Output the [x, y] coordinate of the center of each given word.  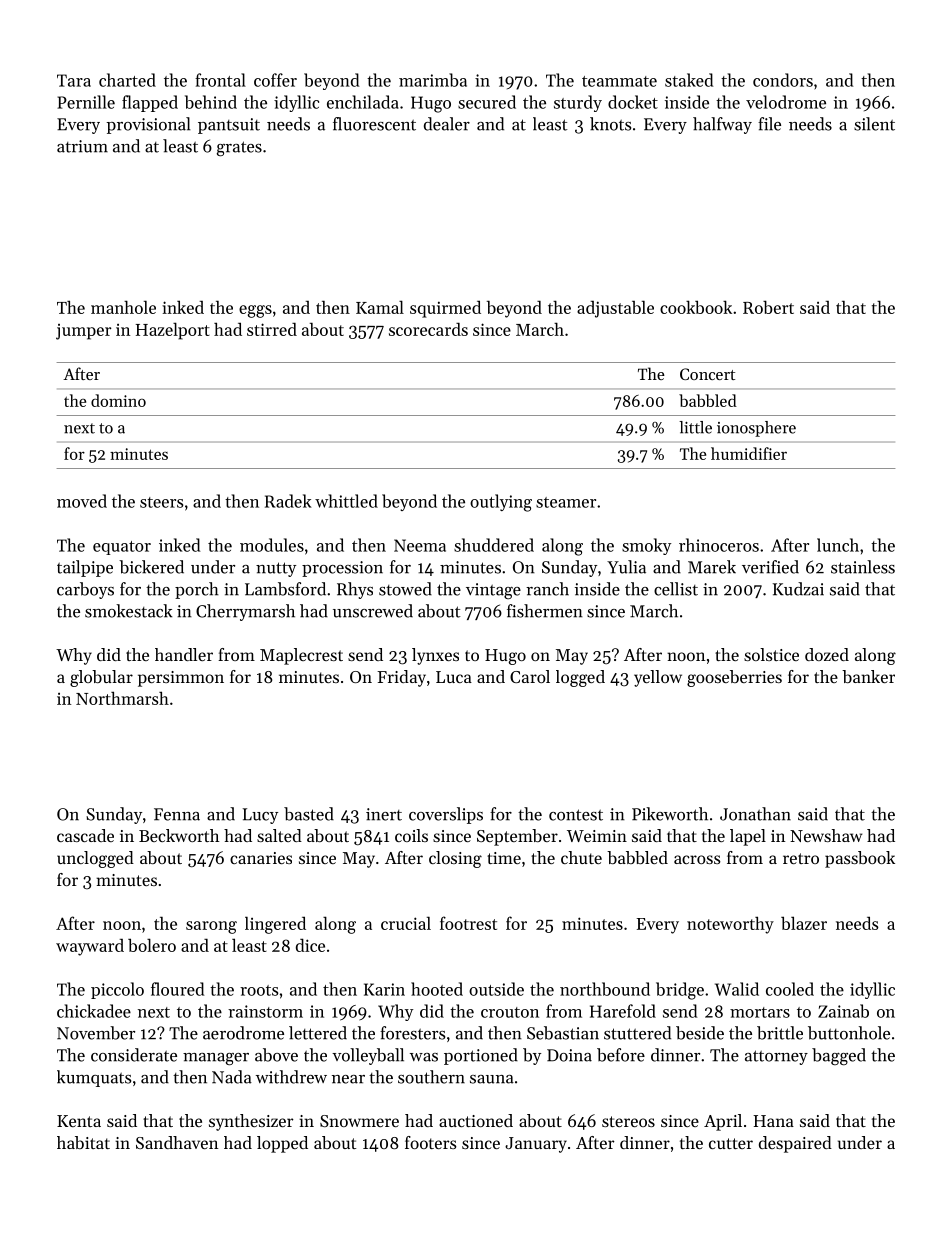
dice [310, 945]
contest [576, 815]
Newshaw [826, 835]
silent [874, 124]
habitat [83, 1142]
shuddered [494, 545]
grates [239, 148]
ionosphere [756, 429]
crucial [406, 923]
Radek [288, 501]
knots [610, 124]
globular [101, 678]
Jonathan [755, 814]
